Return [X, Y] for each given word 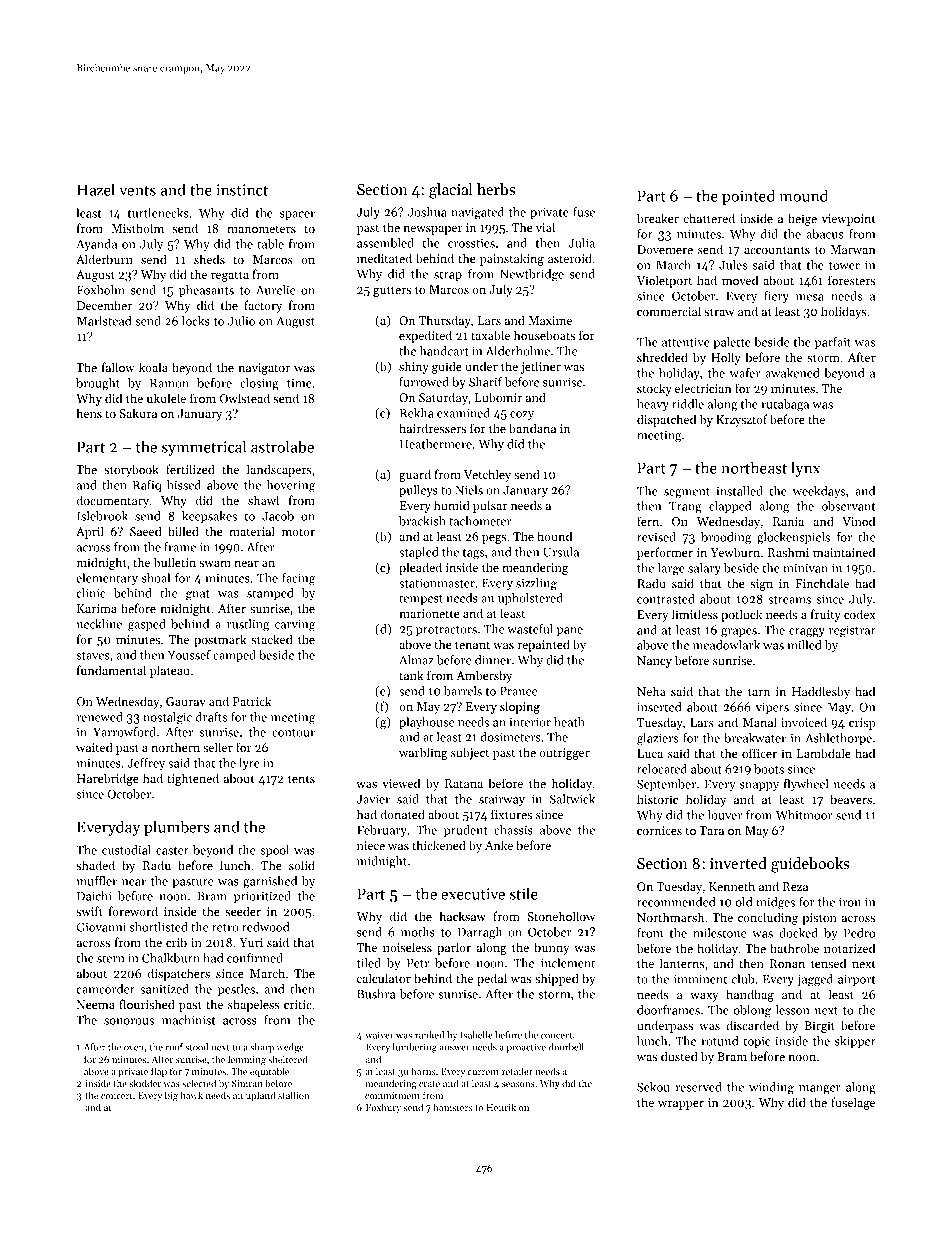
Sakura [138, 413]
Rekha [417, 413]
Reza [795, 886]
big [171, 1096]
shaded [95, 865]
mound [803, 195]
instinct [242, 190]
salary [704, 569]
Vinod [858, 521]
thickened [439, 845]
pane [570, 631]
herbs [496, 189]
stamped [270, 594]
